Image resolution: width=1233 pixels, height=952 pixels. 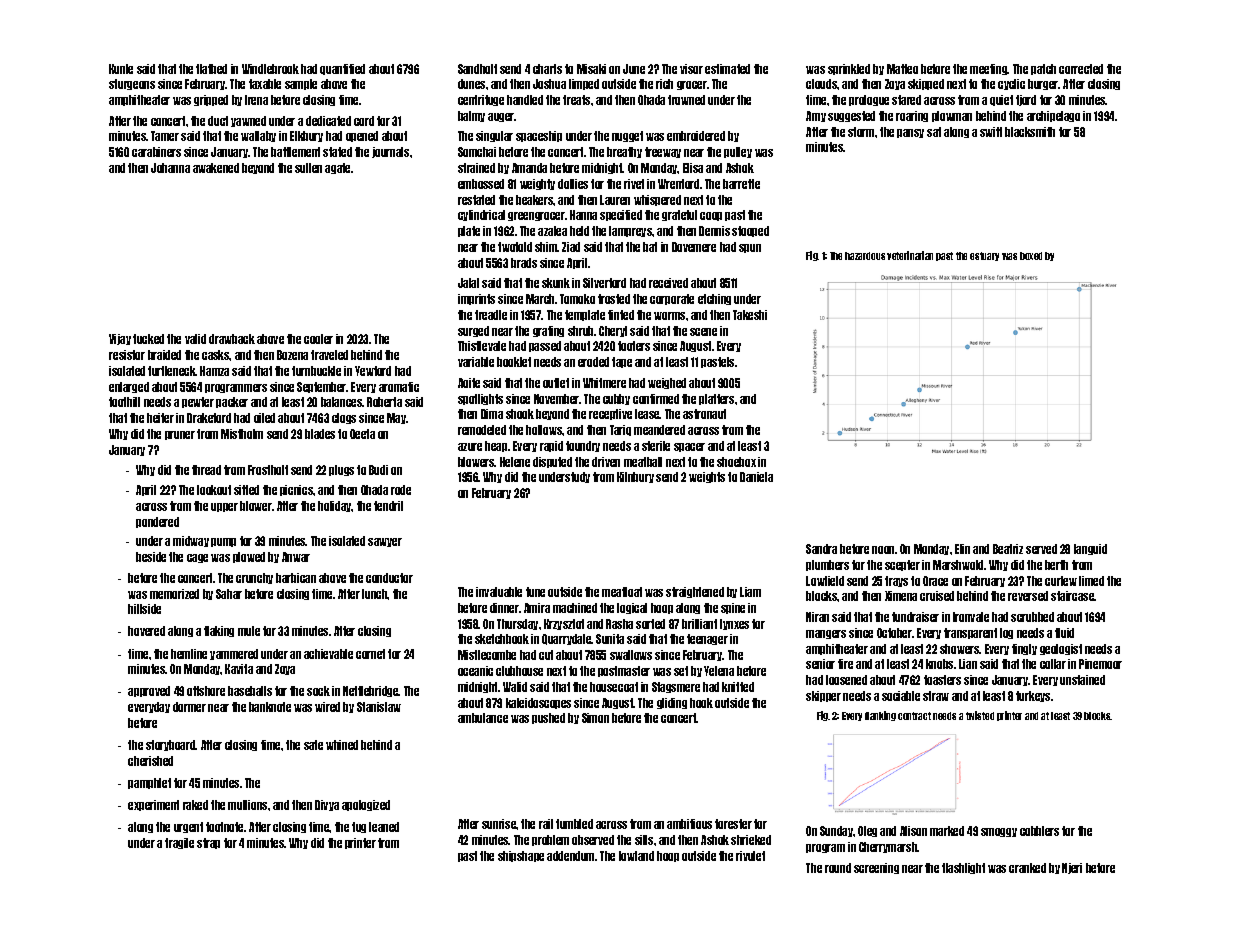 What do you see at coordinates (481, 215) in the image?
I see `cylindrical` at bounding box center [481, 215].
